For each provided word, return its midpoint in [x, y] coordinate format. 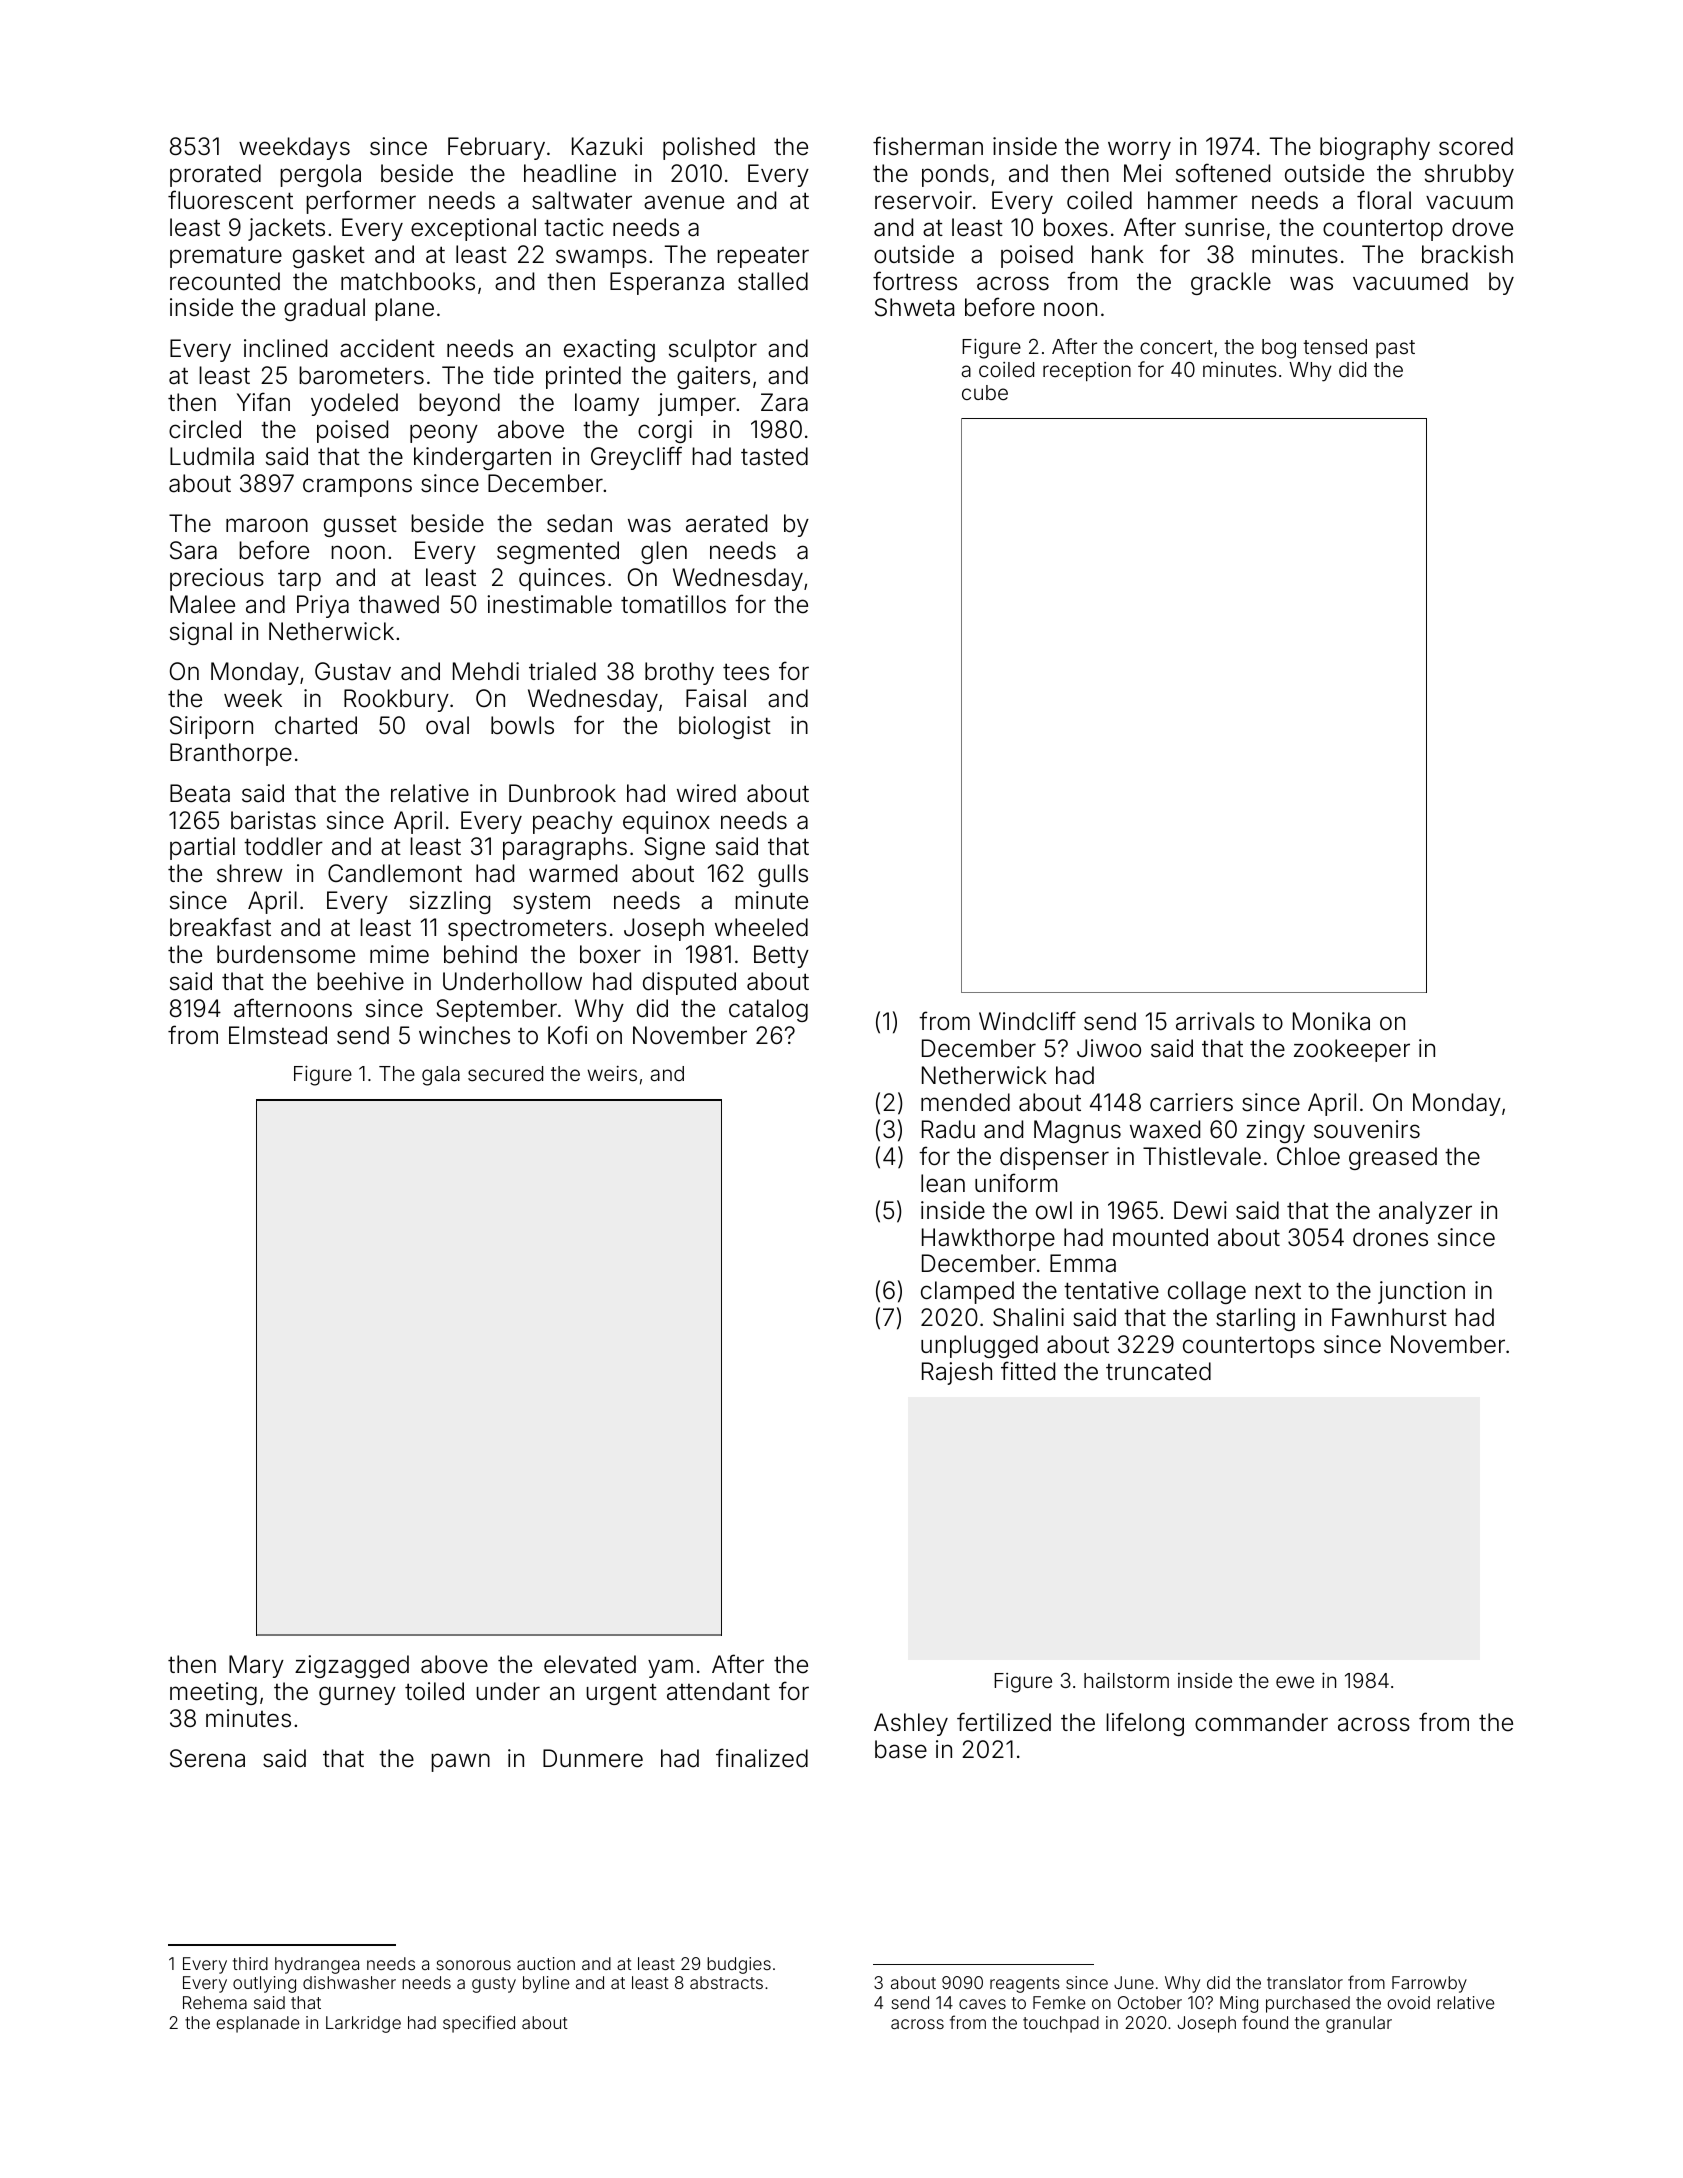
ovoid [1408, 2002]
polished [709, 148]
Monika [1331, 1021]
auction [546, 1963]
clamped [967, 1292]
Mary [256, 1666]
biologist [725, 727]
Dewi [1200, 1210]
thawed [399, 604]
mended [965, 1102]
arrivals [1215, 1021]
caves [982, 2004]
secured [505, 1073]
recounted [225, 281]
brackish [1467, 254]
